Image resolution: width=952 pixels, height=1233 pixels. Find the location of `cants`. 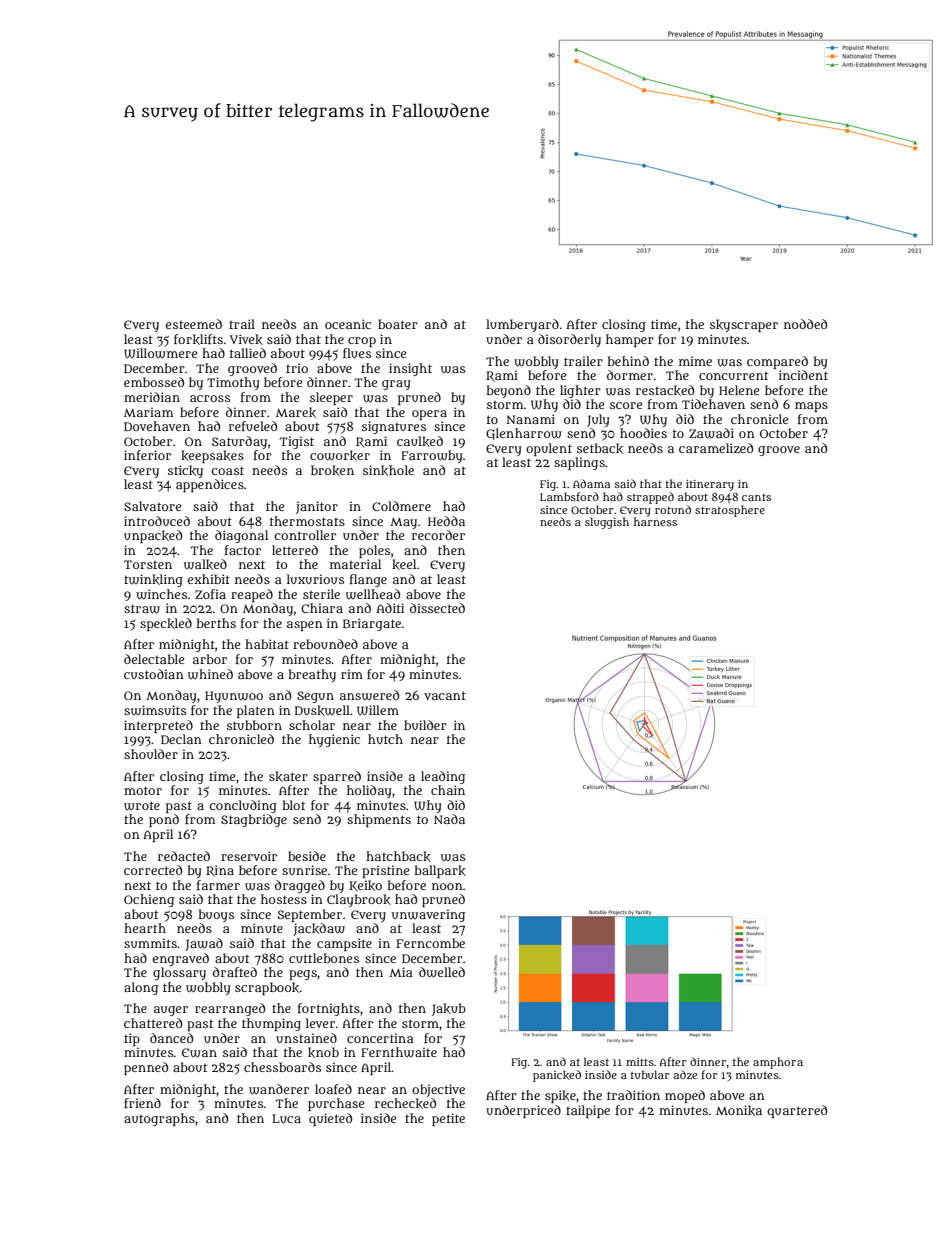

cants is located at coordinates (756, 497).
